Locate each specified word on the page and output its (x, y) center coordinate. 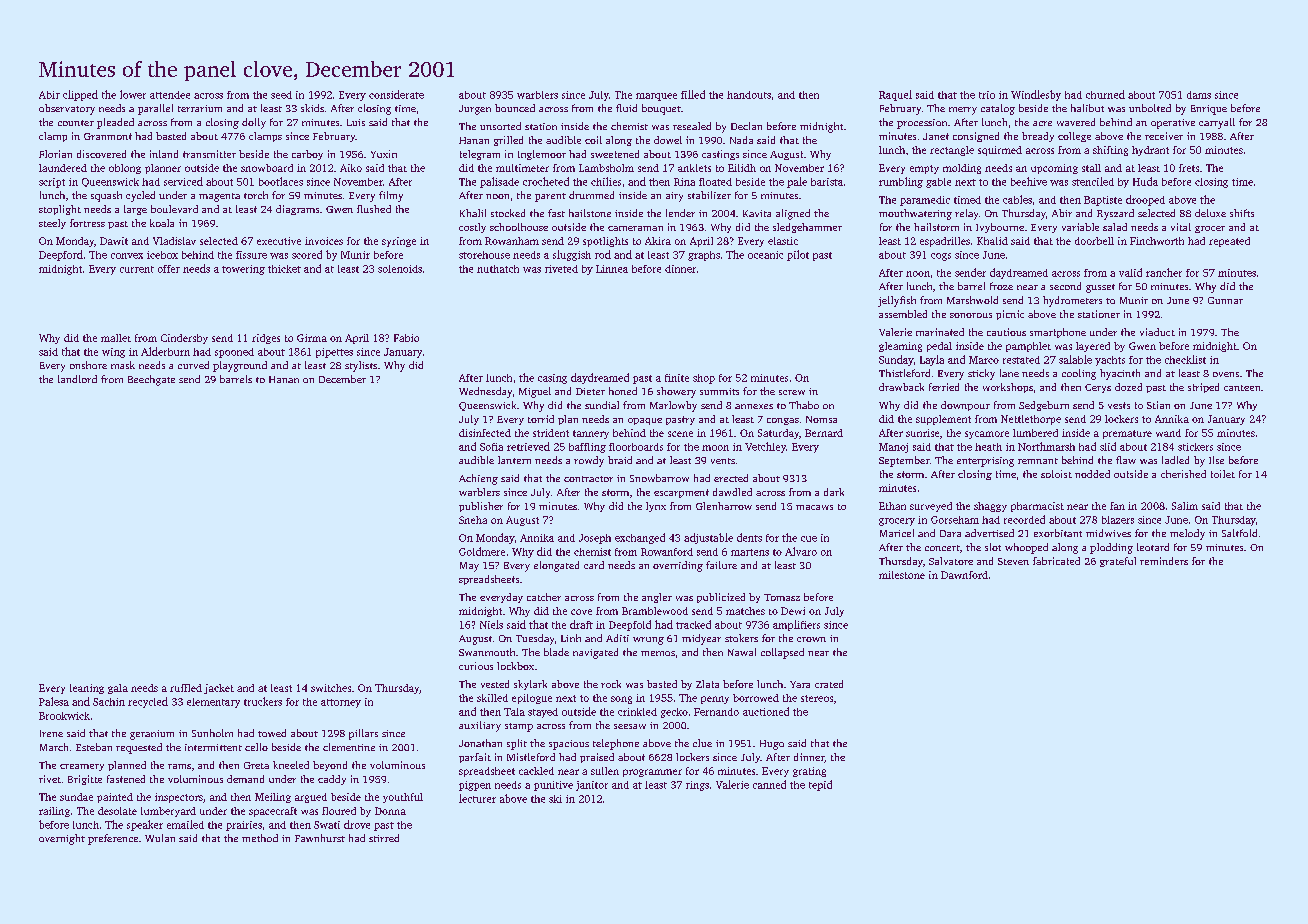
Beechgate (151, 380)
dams (1199, 95)
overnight (62, 839)
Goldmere (482, 551)
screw (792, 392)
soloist (1056, 474)
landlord (77, 379)
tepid (820, 785)
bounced (515, 108)
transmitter (209, 154)
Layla (932, 360)
